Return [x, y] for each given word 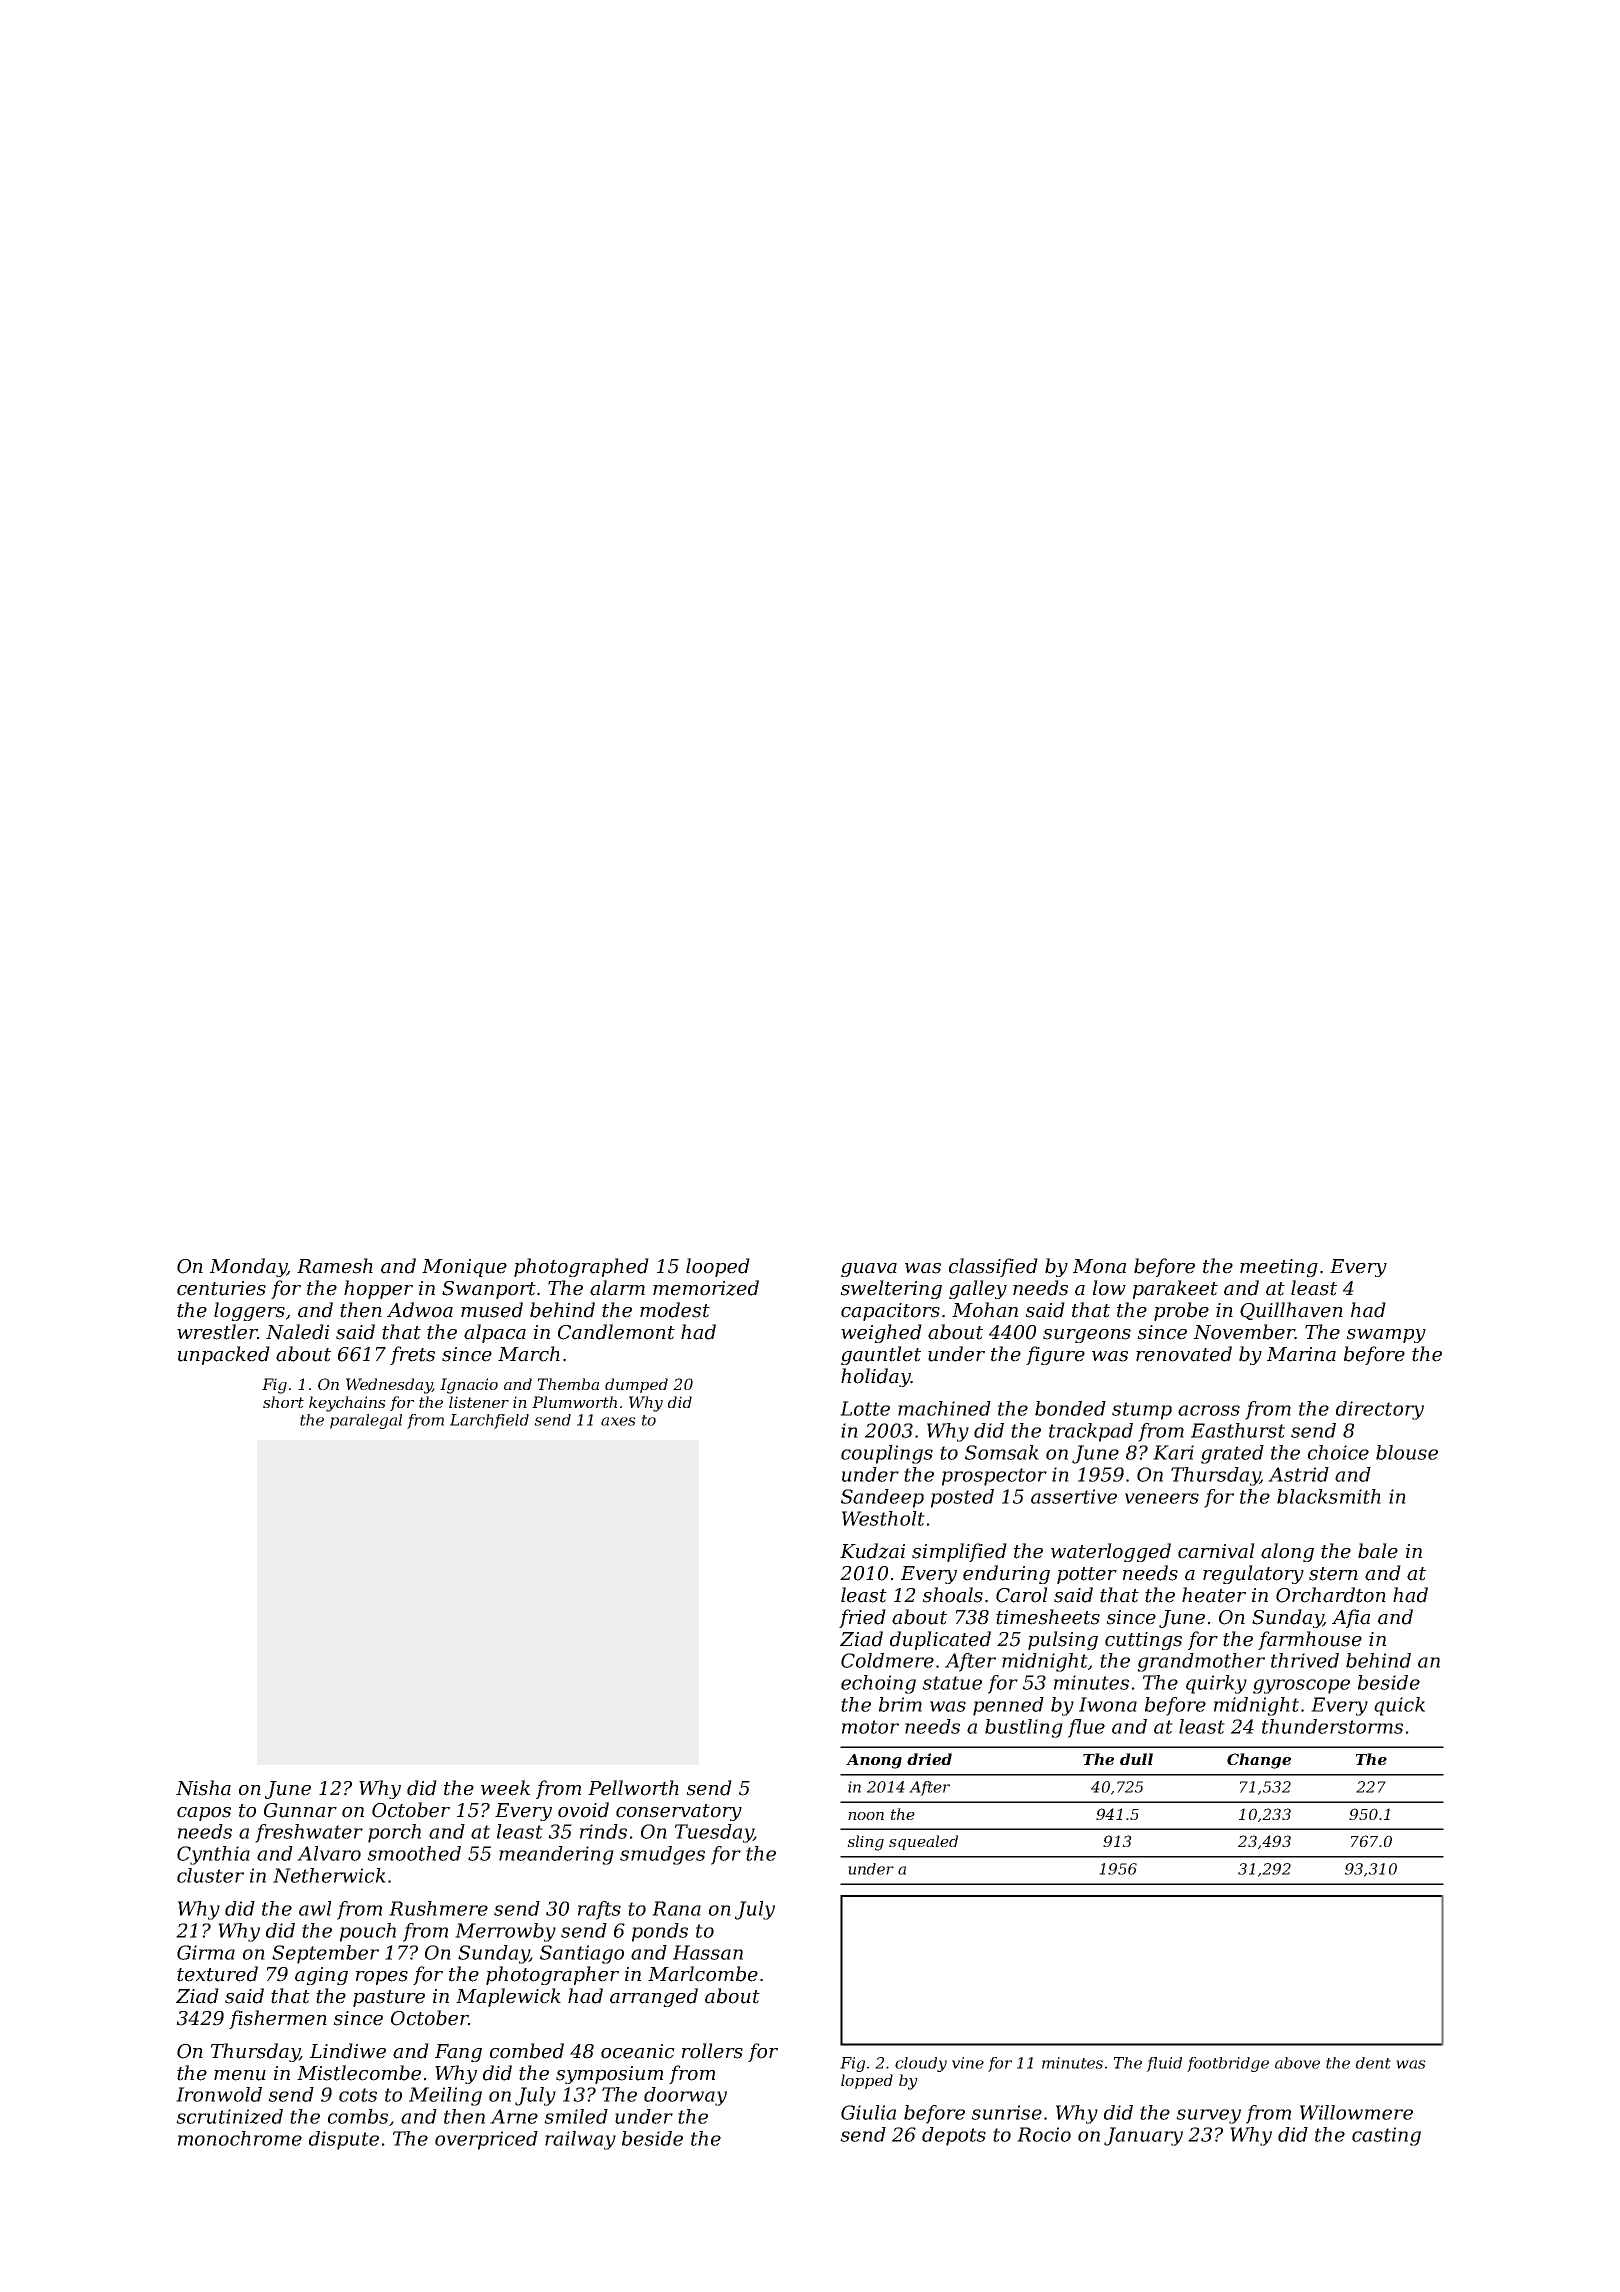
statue [952, 1683]
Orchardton [1331, 1595]
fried [862, 1618]
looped [718, 1267]
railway [580, 2140]
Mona [1099, 1266]
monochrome [240, 2138]
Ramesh [335, 1266]
